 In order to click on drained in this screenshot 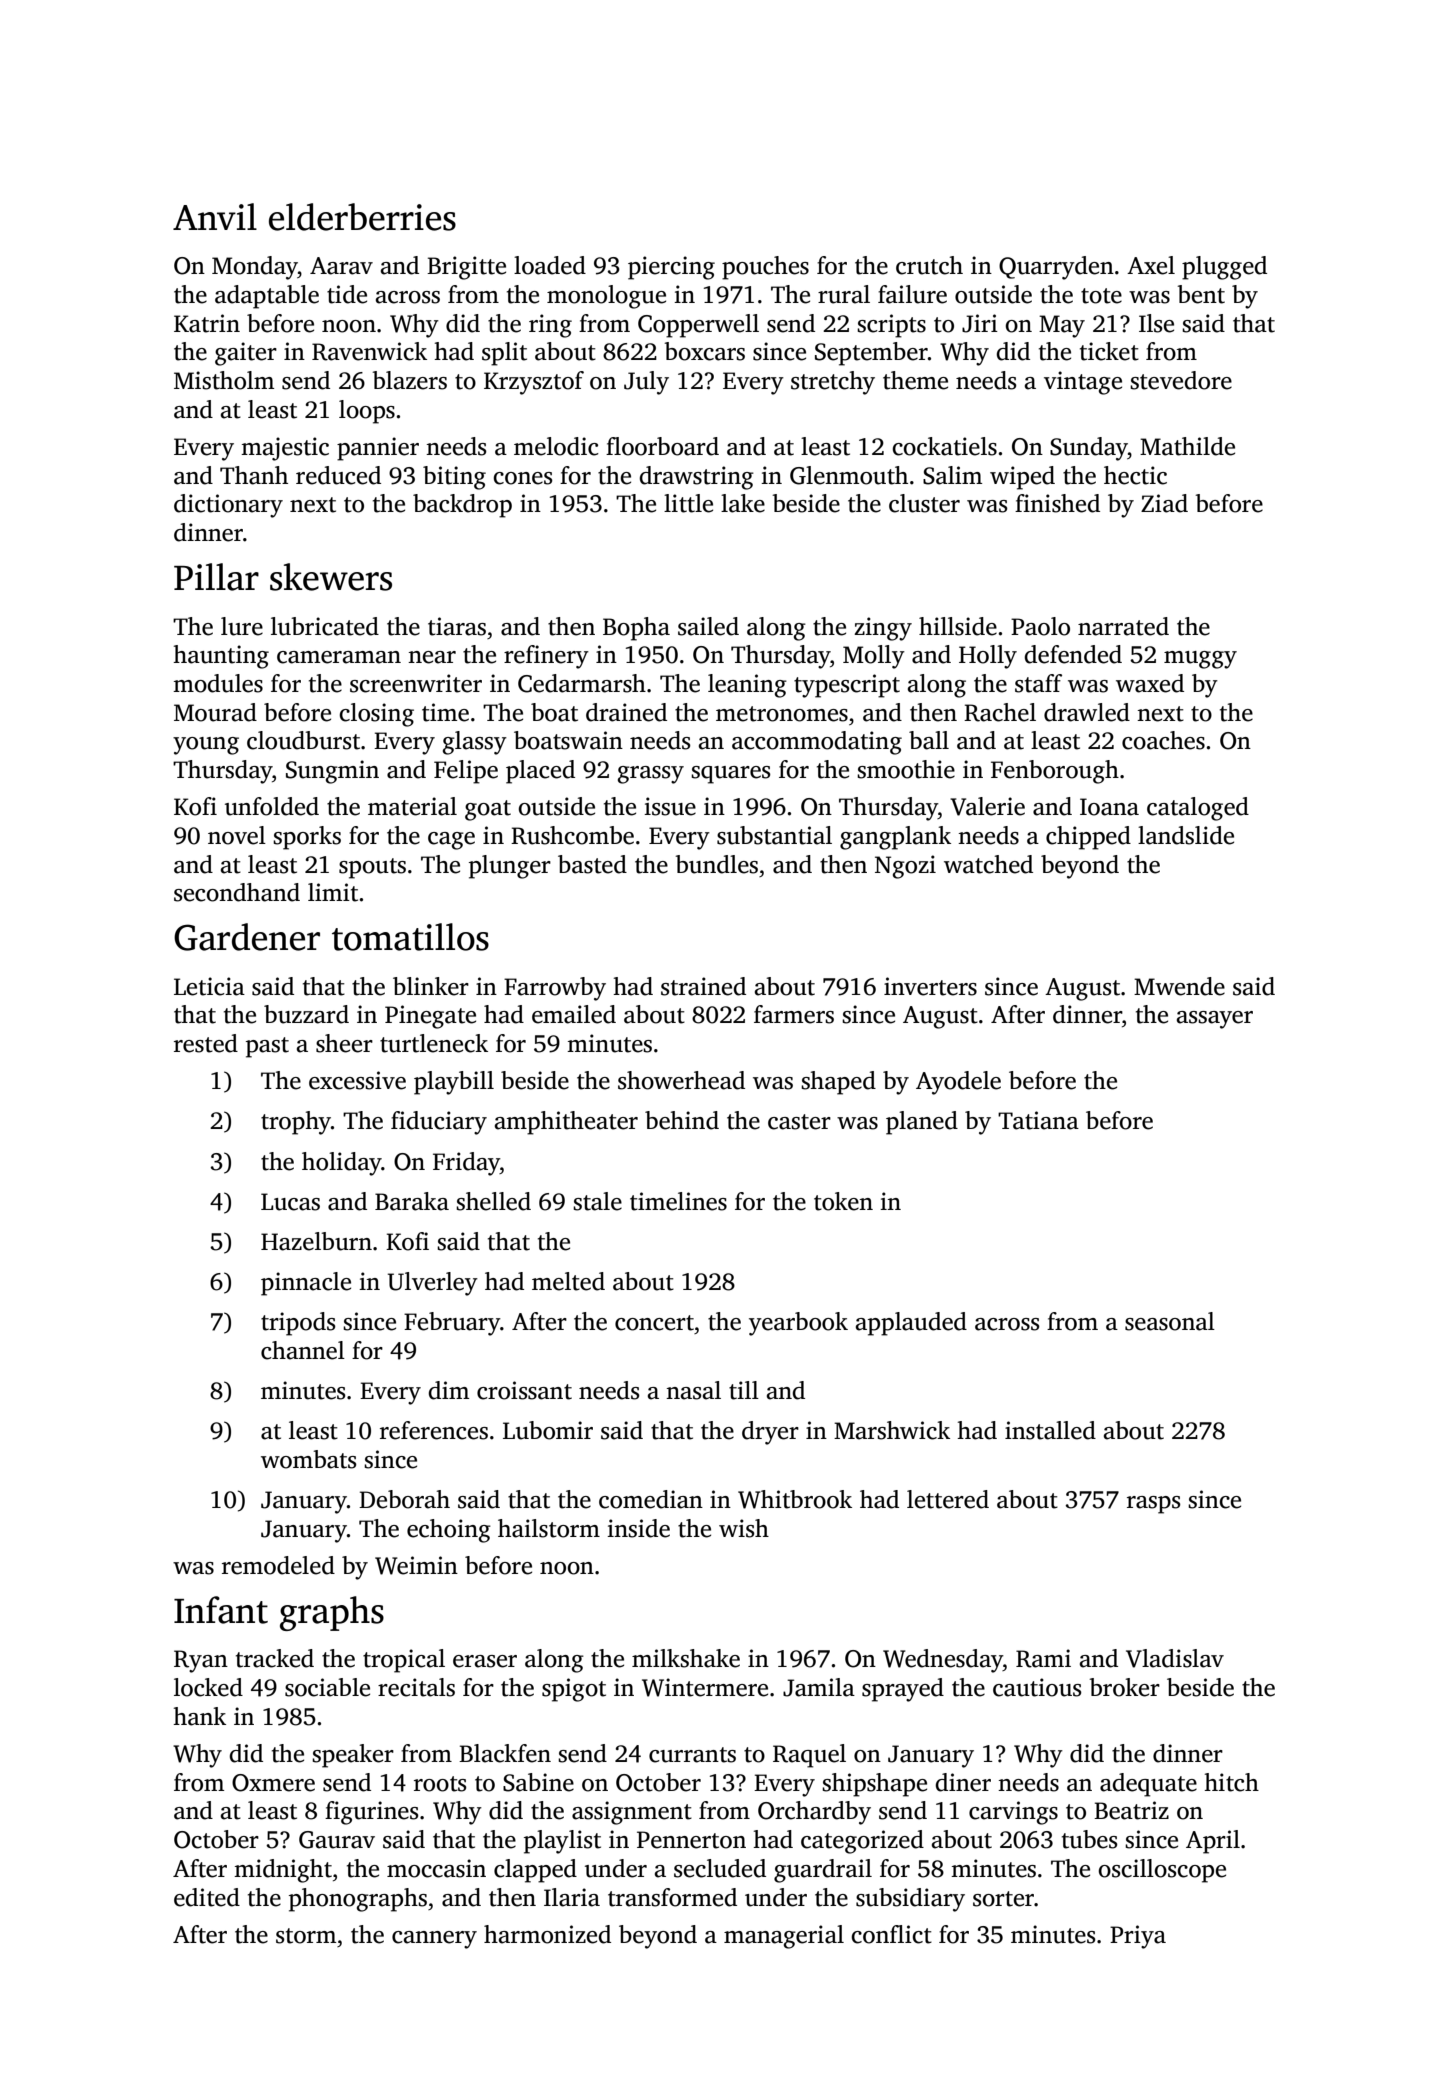, I will do `click(626, 712)`.
